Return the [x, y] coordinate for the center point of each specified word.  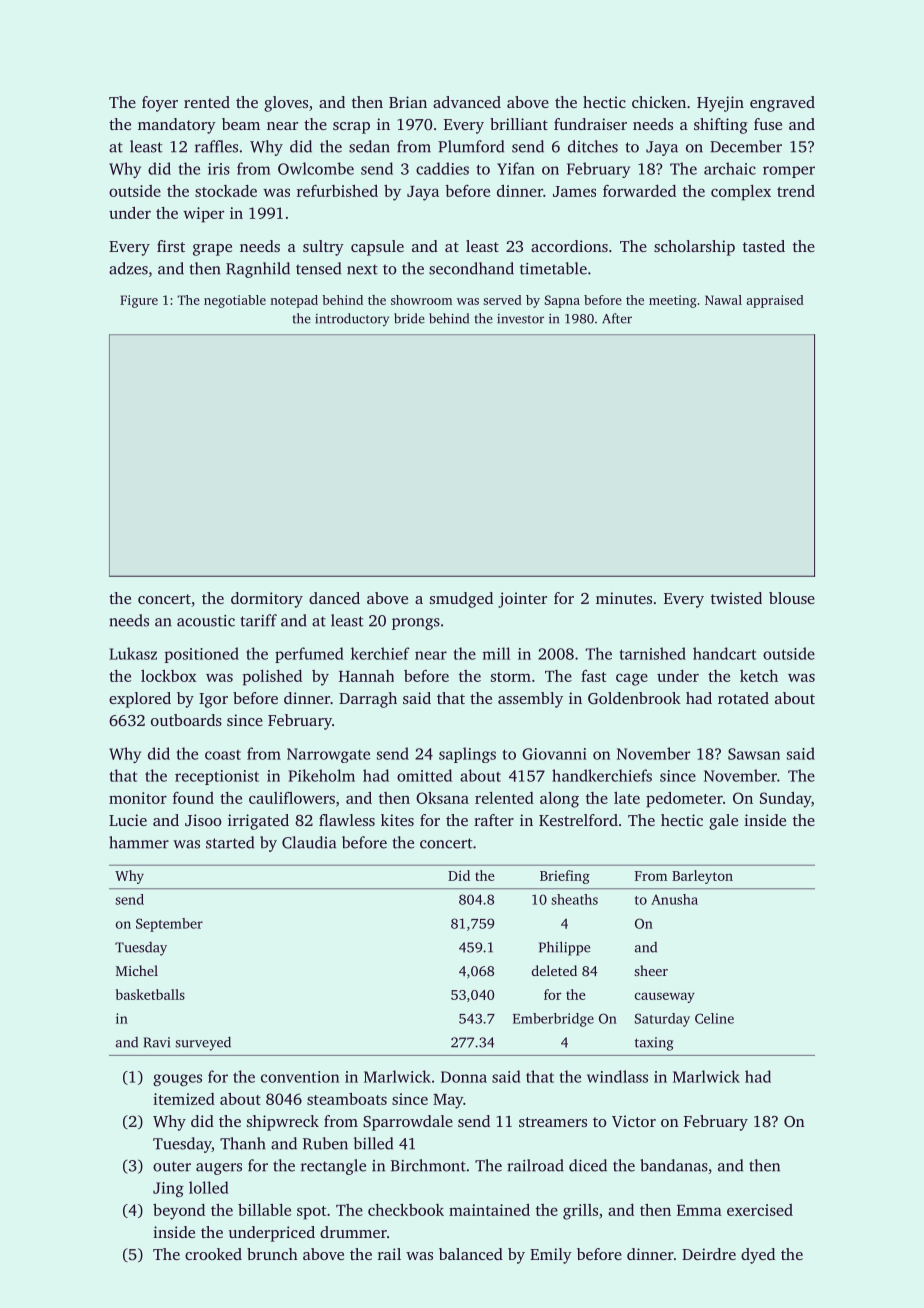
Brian [408, 102]
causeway [665, 997]
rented [207, 102]
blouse [792, 598]
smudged [461, 600]
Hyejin [720, 104]
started [230, 842]
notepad [294, 301]
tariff [258, 620]
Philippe [564, 948]
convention [300, 1077]
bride [409, 318]
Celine [714, 1018]
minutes [624, 598]
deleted [554, 970]
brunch [272, 1254]
